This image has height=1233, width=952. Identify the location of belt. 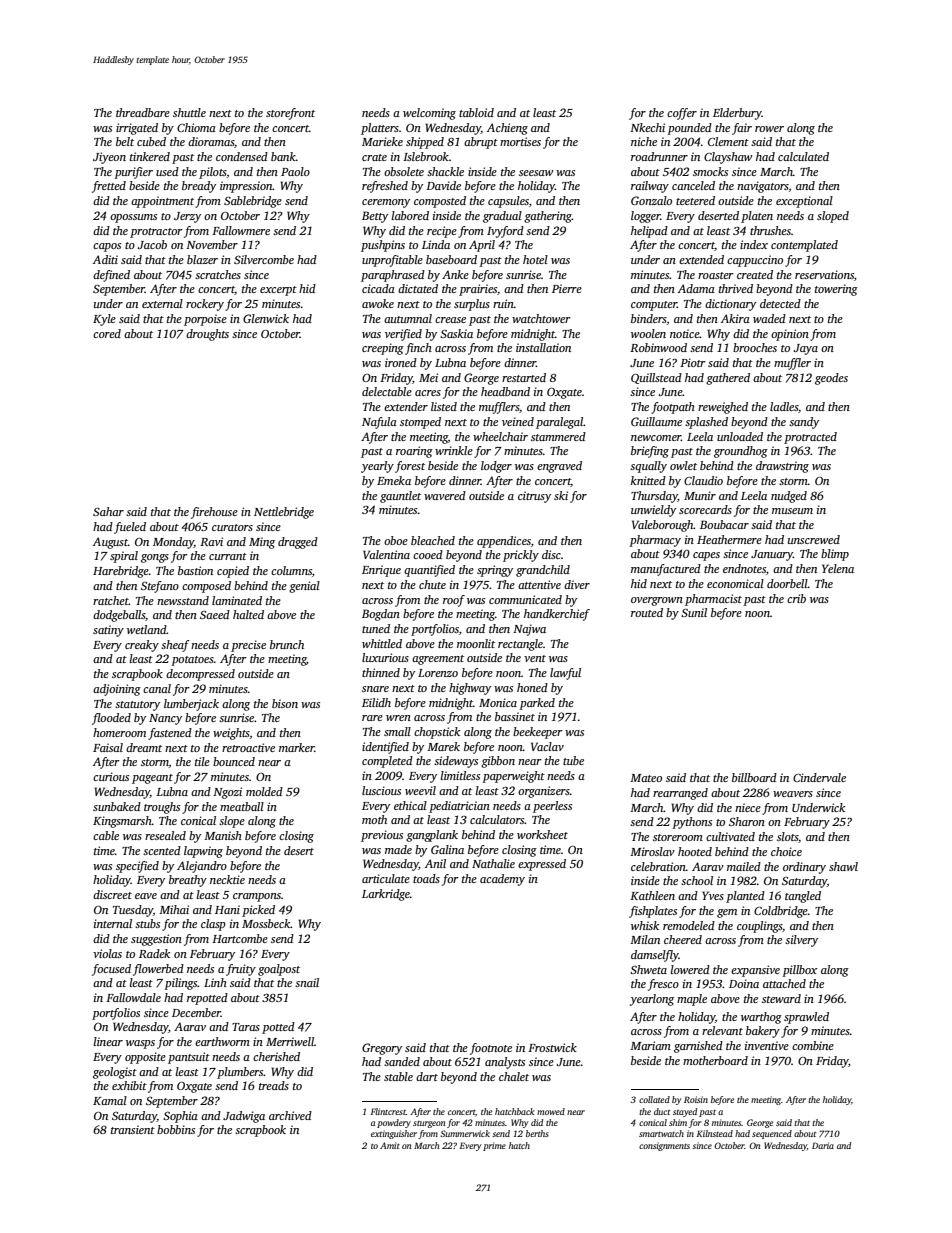
(125, 141).
